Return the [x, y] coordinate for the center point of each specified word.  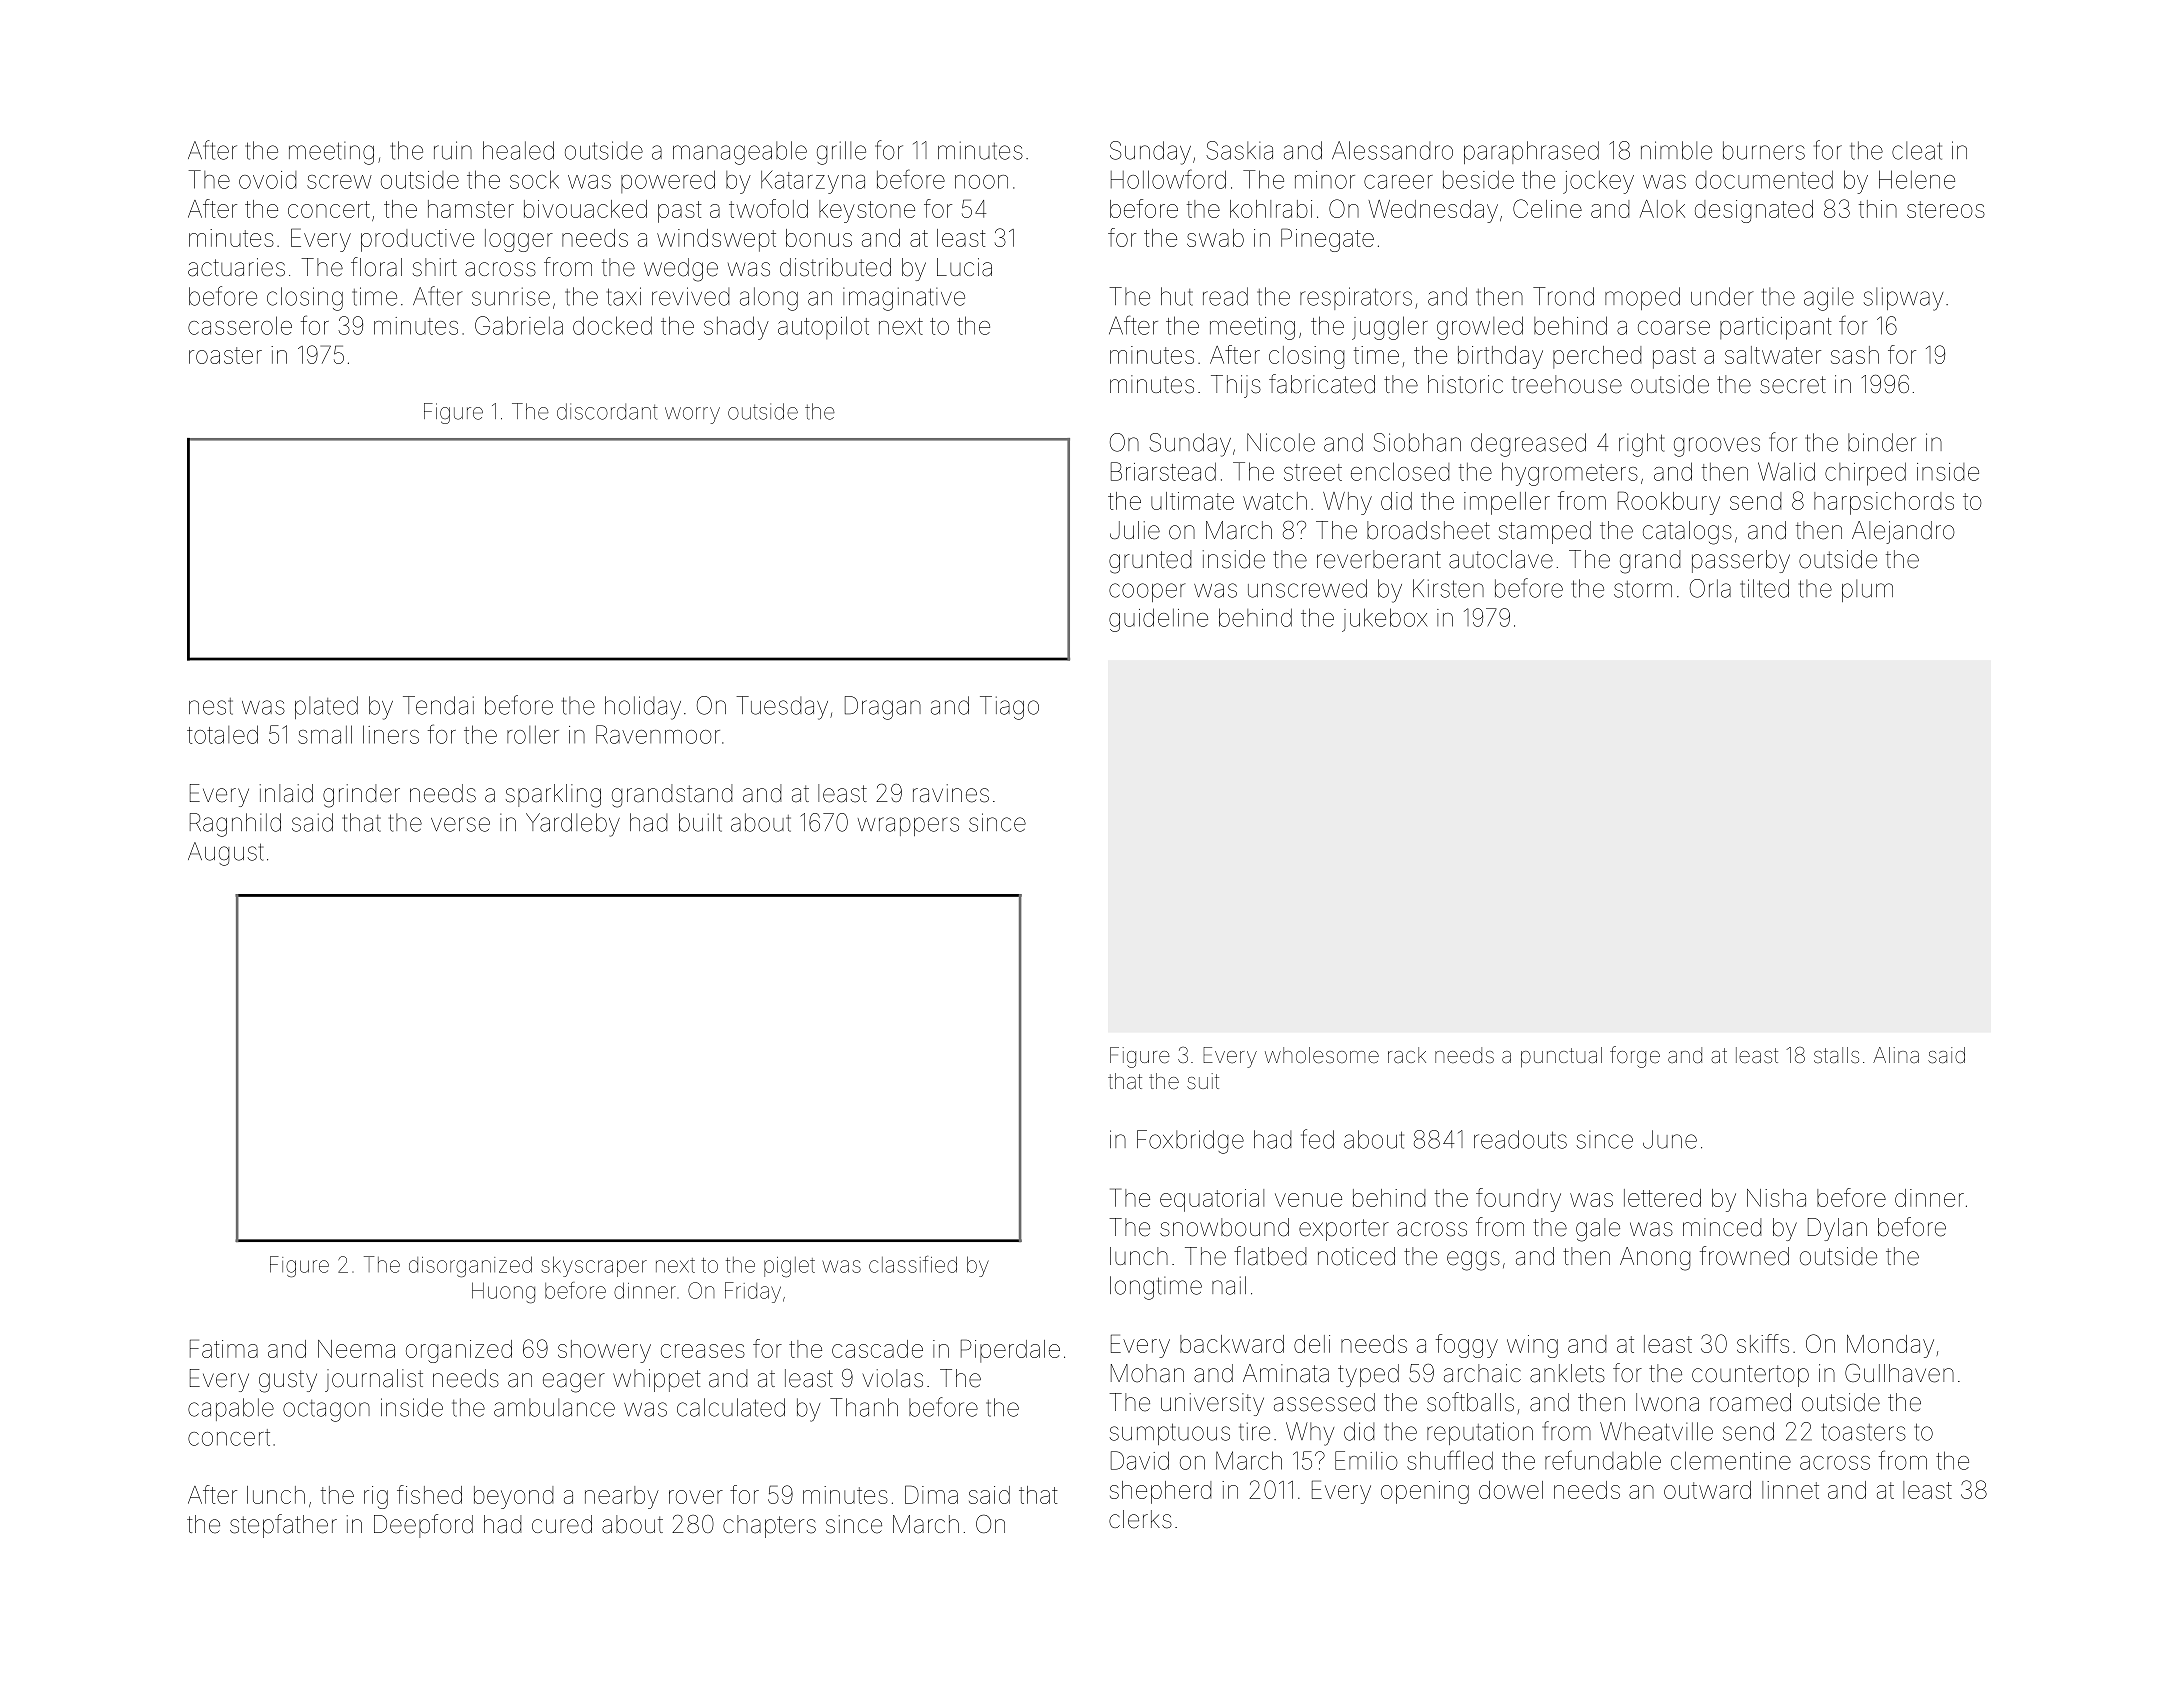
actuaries [236, 267]
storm [1643, 589]
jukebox [1384, 620]
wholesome [1322, 1055]
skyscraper [594, 1266]
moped [1642, 298]
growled [1480, 328]
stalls [1836, 1055]
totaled [222, 734]
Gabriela [519, 325]
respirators [1356, 298]
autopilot [823, 327]
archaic [1482, 1373]
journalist [374, 1380]
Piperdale [1010, 1351]
